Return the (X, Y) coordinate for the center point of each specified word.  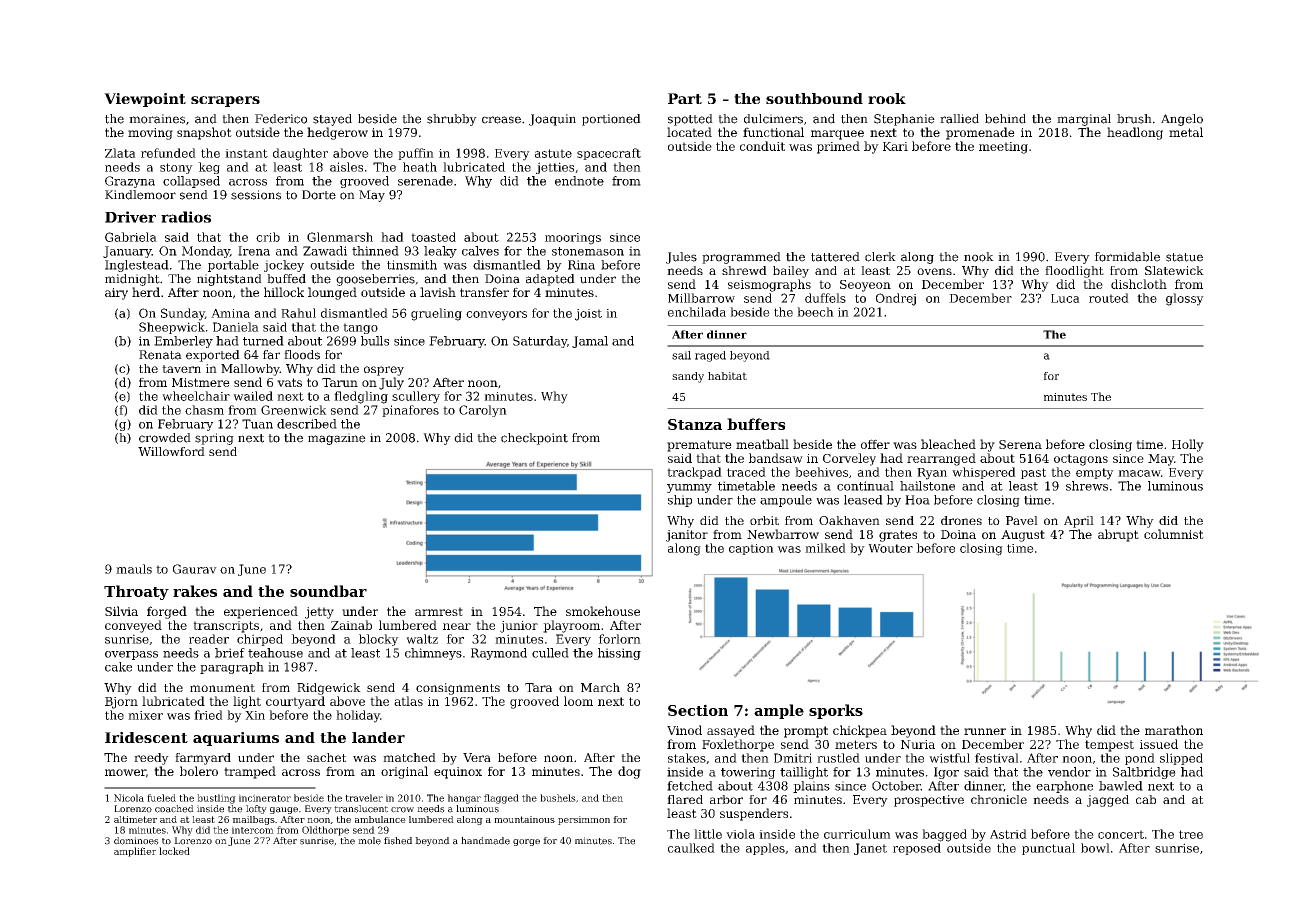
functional (773, 132)
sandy (688, 377)
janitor (687, 536)
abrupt (1118, 535)
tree (1191, 834)
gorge (526, 842)
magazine (337, 439)
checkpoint (534, 439)
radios (186, 217)
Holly (1188, 445)
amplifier (135, 852)
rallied (959, 119)
